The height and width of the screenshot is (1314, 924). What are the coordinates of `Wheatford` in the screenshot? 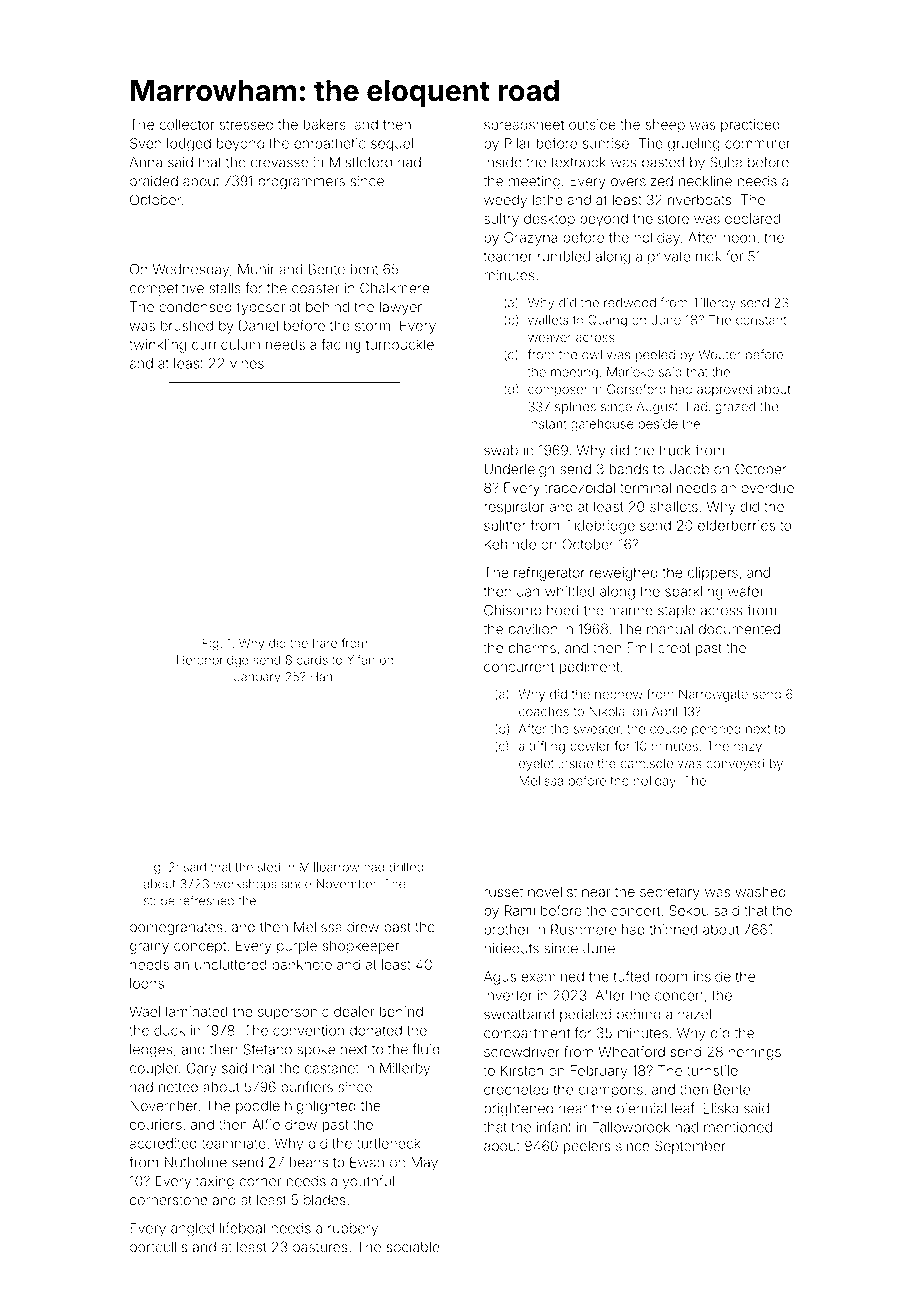 It's located at (631, 1052).
